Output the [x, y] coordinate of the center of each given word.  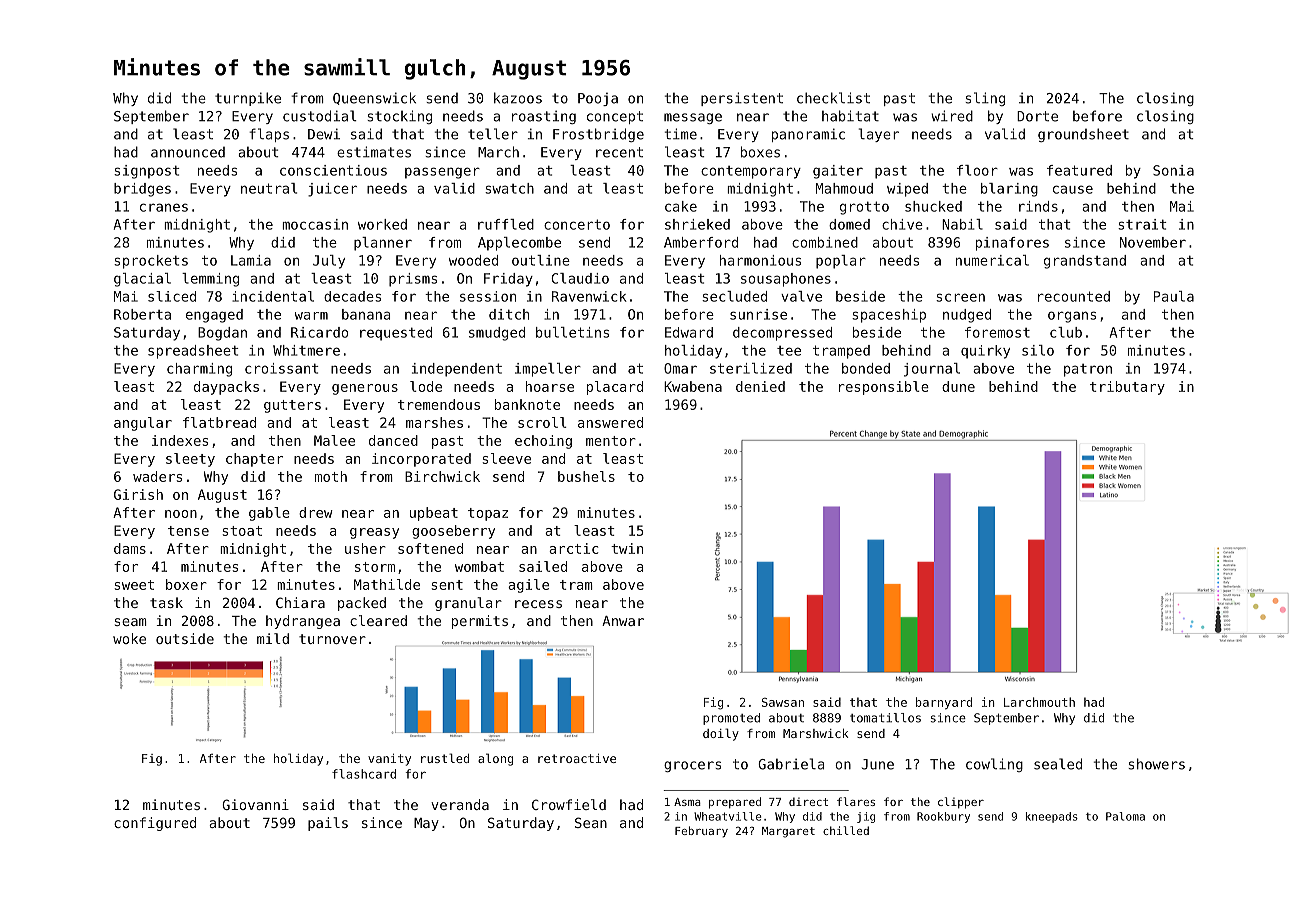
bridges [142, 190]
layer [879, 135]
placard [615, 388]
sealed [1058, 764]
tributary [1127, 388]
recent [619, 152]
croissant [282, 368]
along [495, 759]
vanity [389, 760]
